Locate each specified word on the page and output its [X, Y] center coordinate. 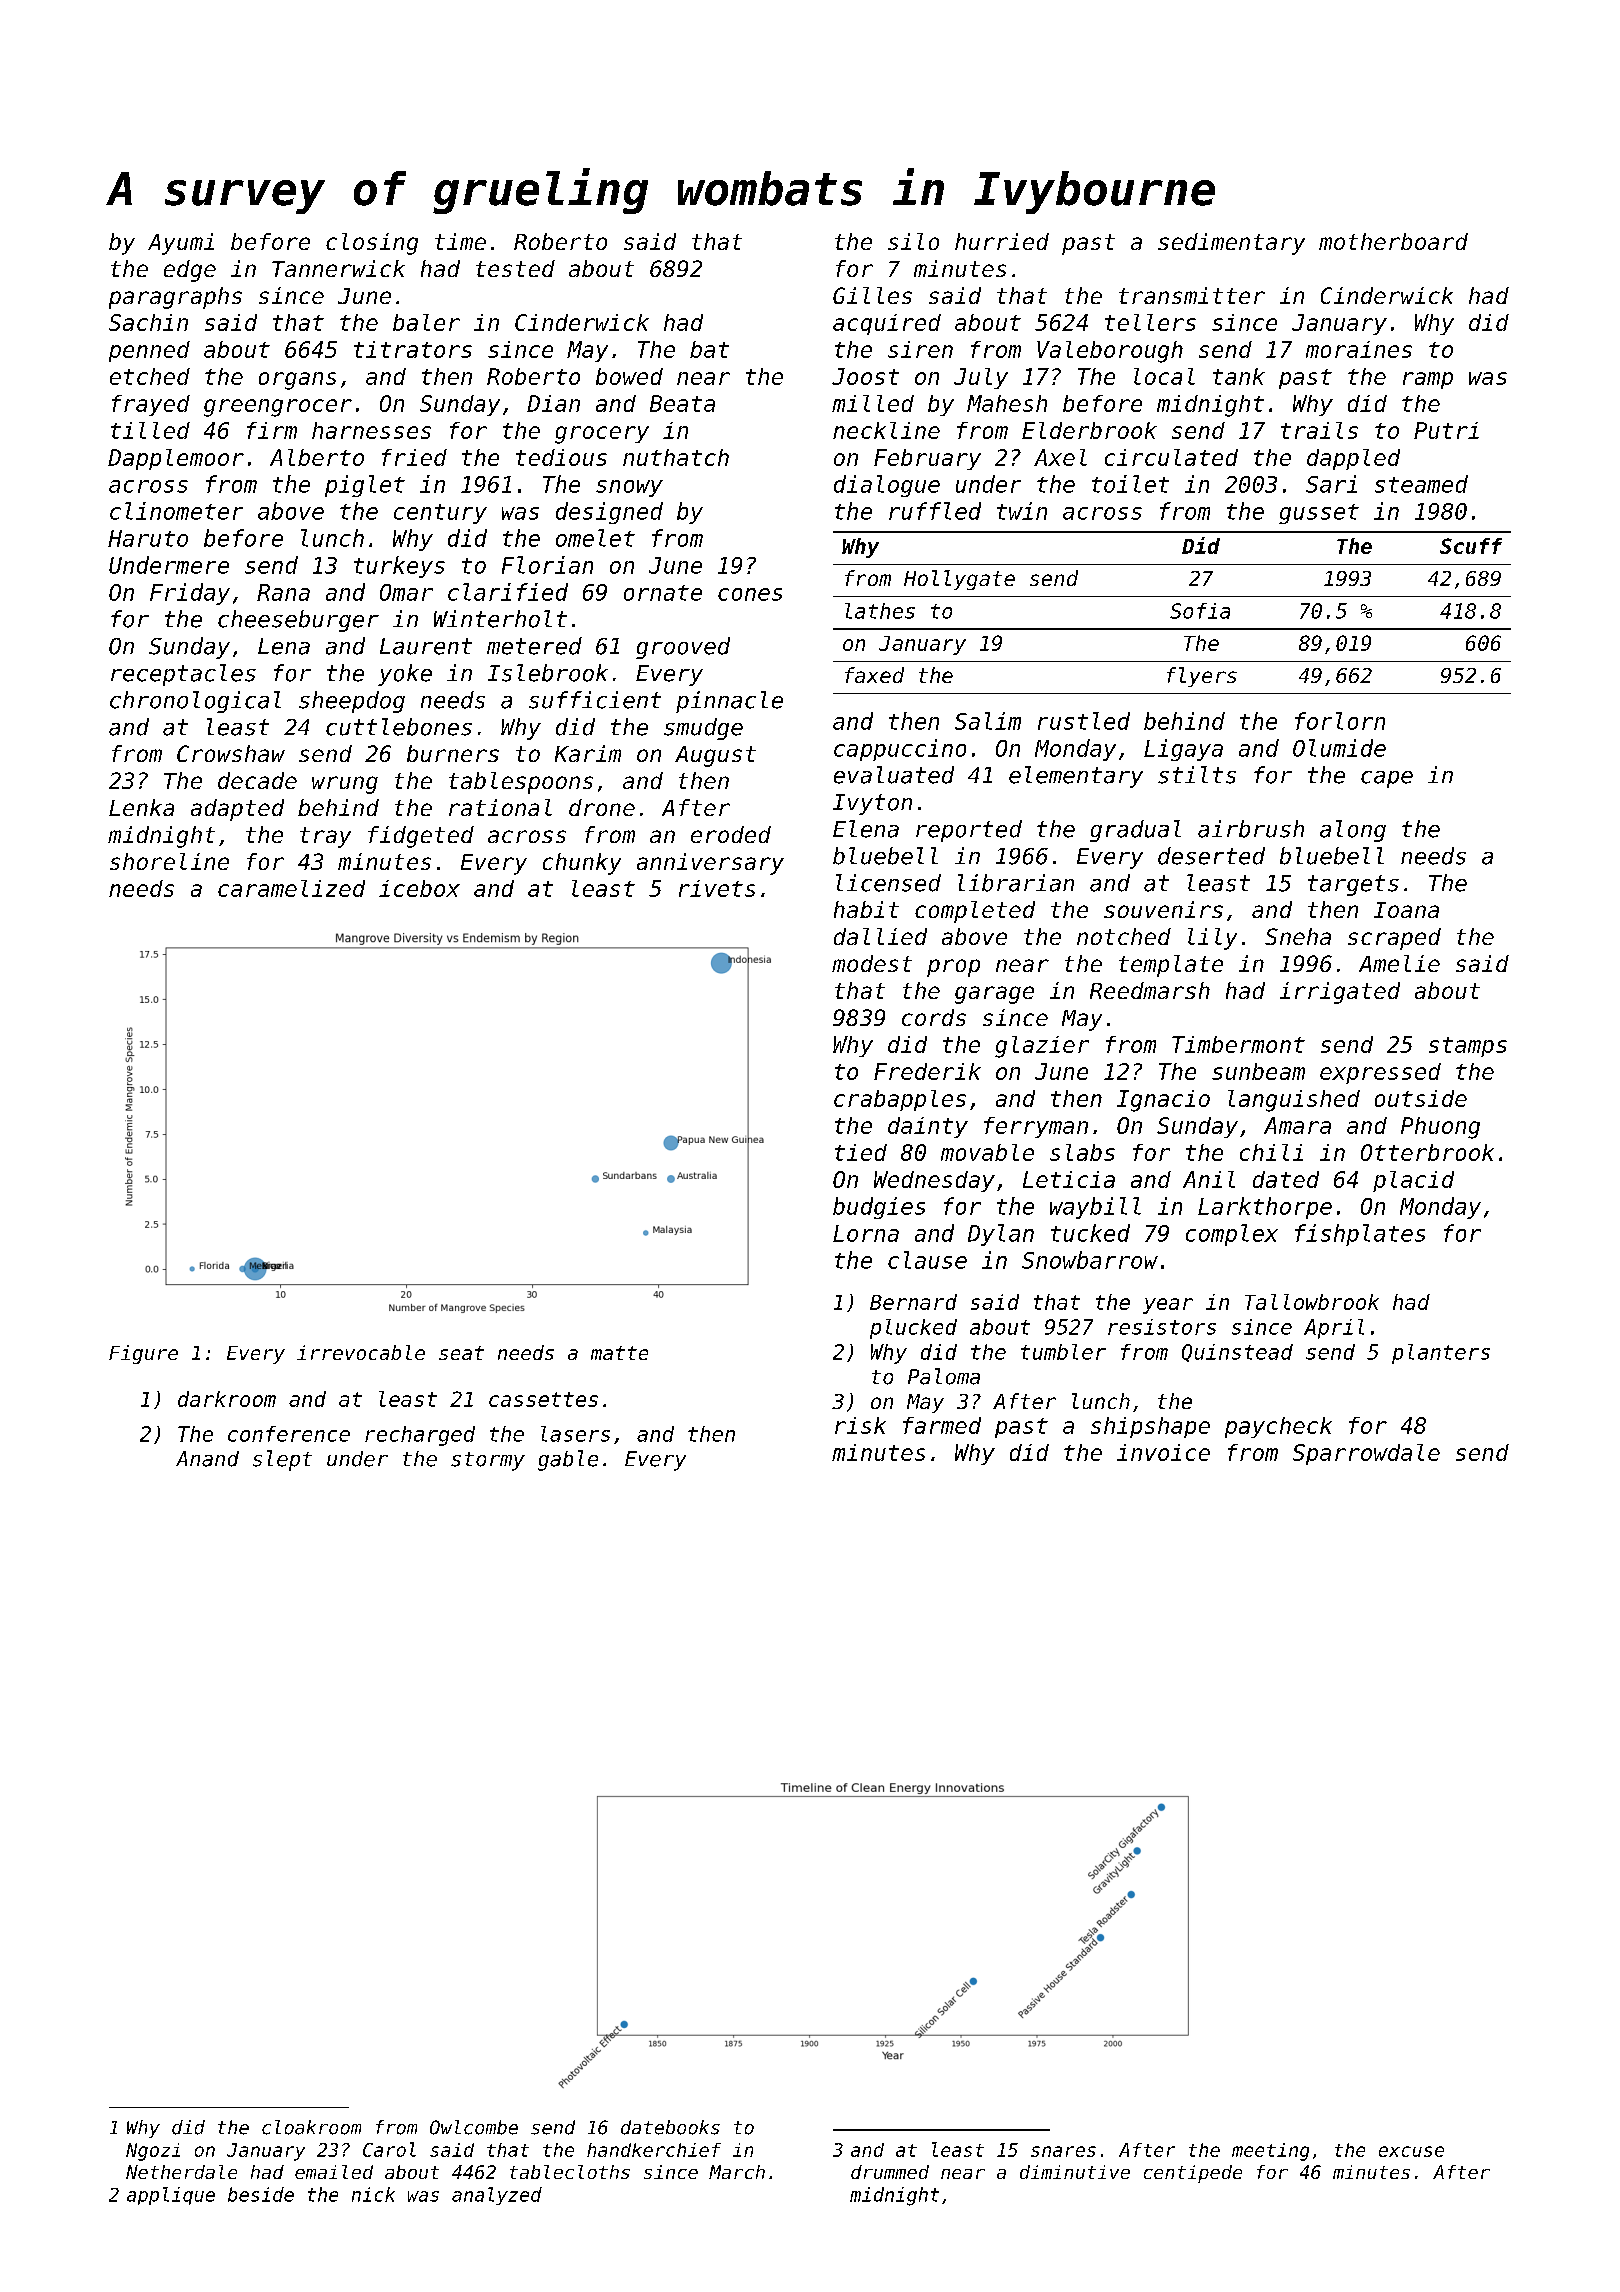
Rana [283, 592]
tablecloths [570, 2172]
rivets [717, 888]
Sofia [1200, 611]
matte [619, 1353]
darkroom [227, 1399]
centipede [1193, 2174]
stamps [1468, 1047]
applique [171, 2196]
